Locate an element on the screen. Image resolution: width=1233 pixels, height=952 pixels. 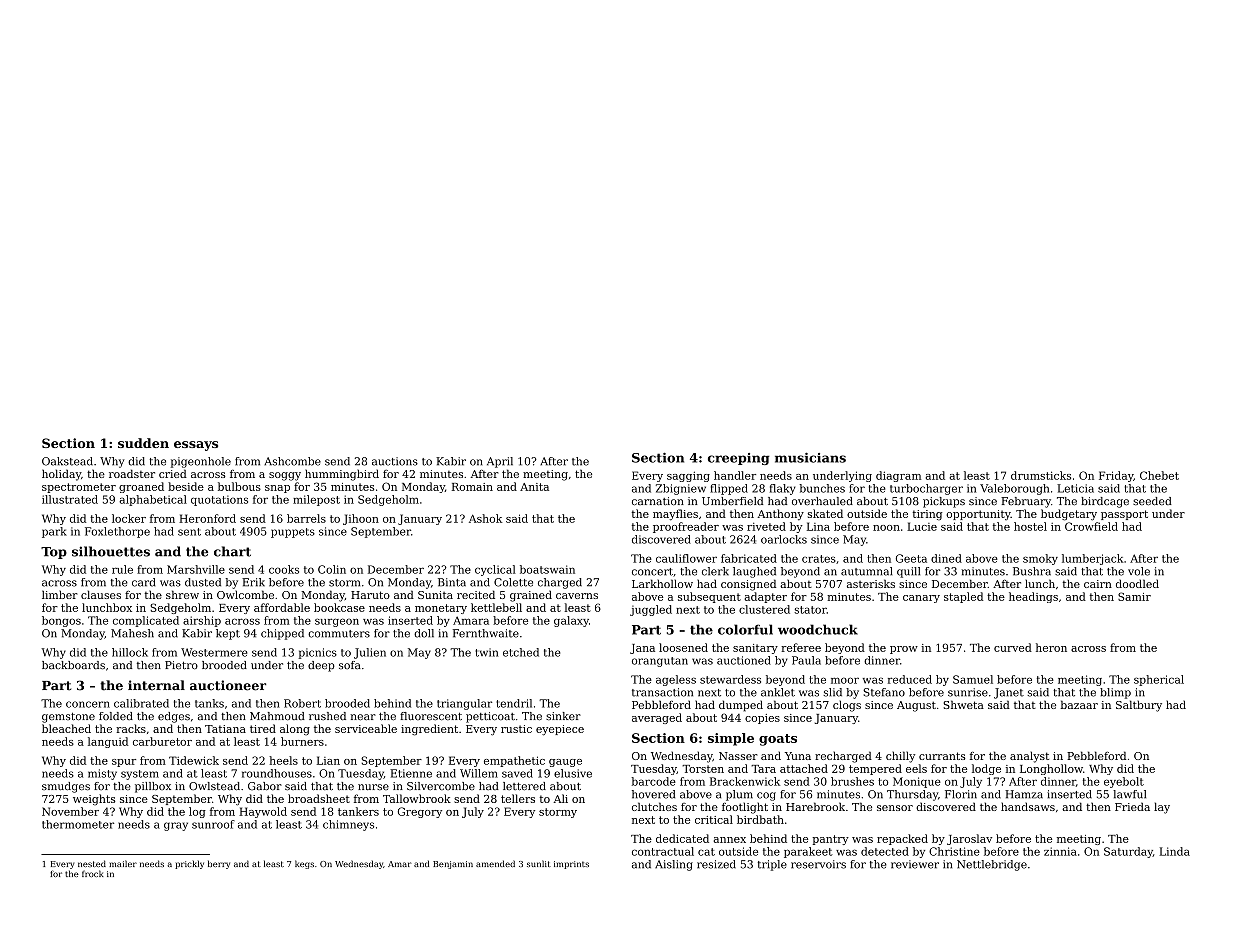
tellers is located at coordinates (518, 798).
